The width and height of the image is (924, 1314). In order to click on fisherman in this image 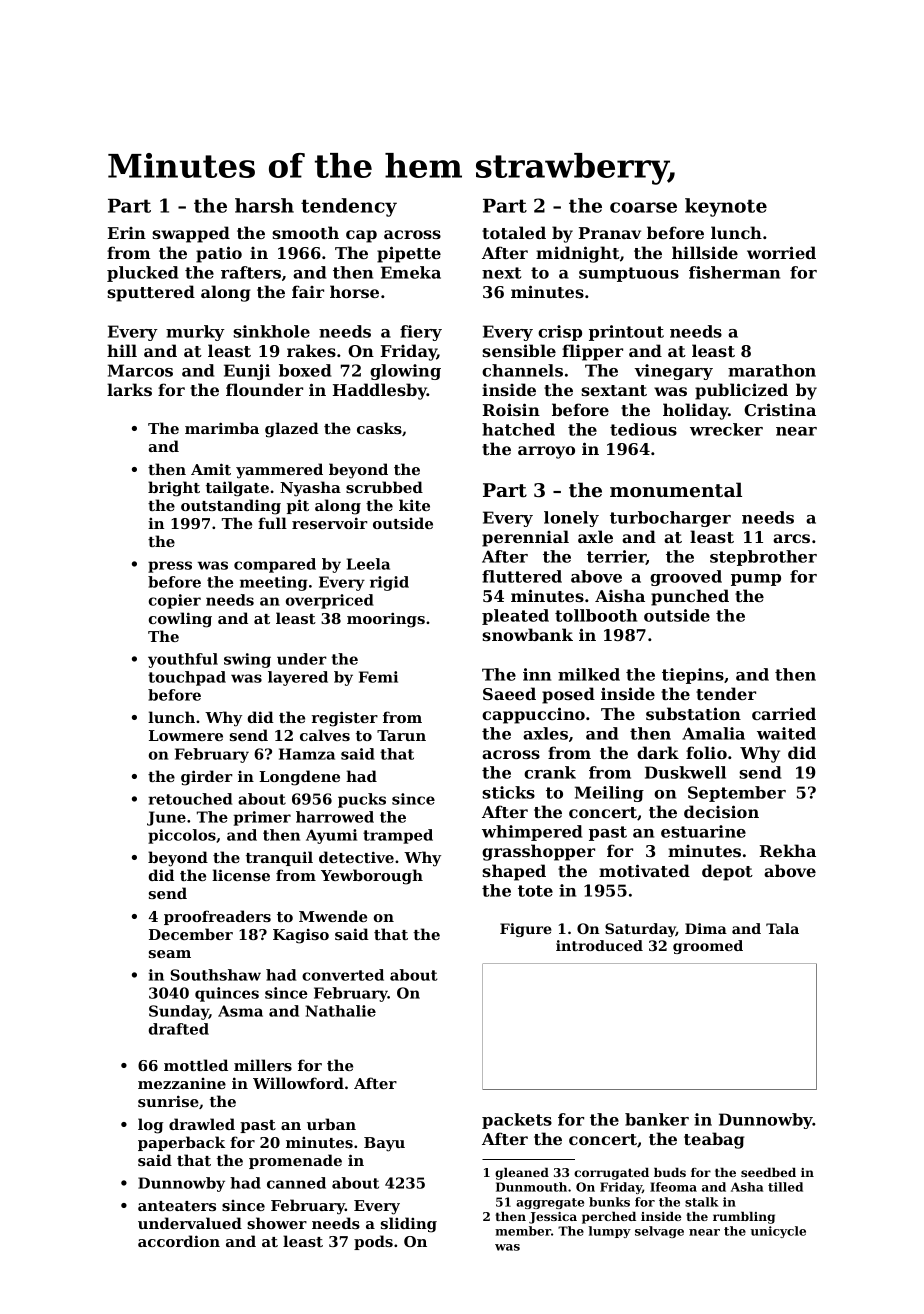, I will do `click(734, 272)`.
